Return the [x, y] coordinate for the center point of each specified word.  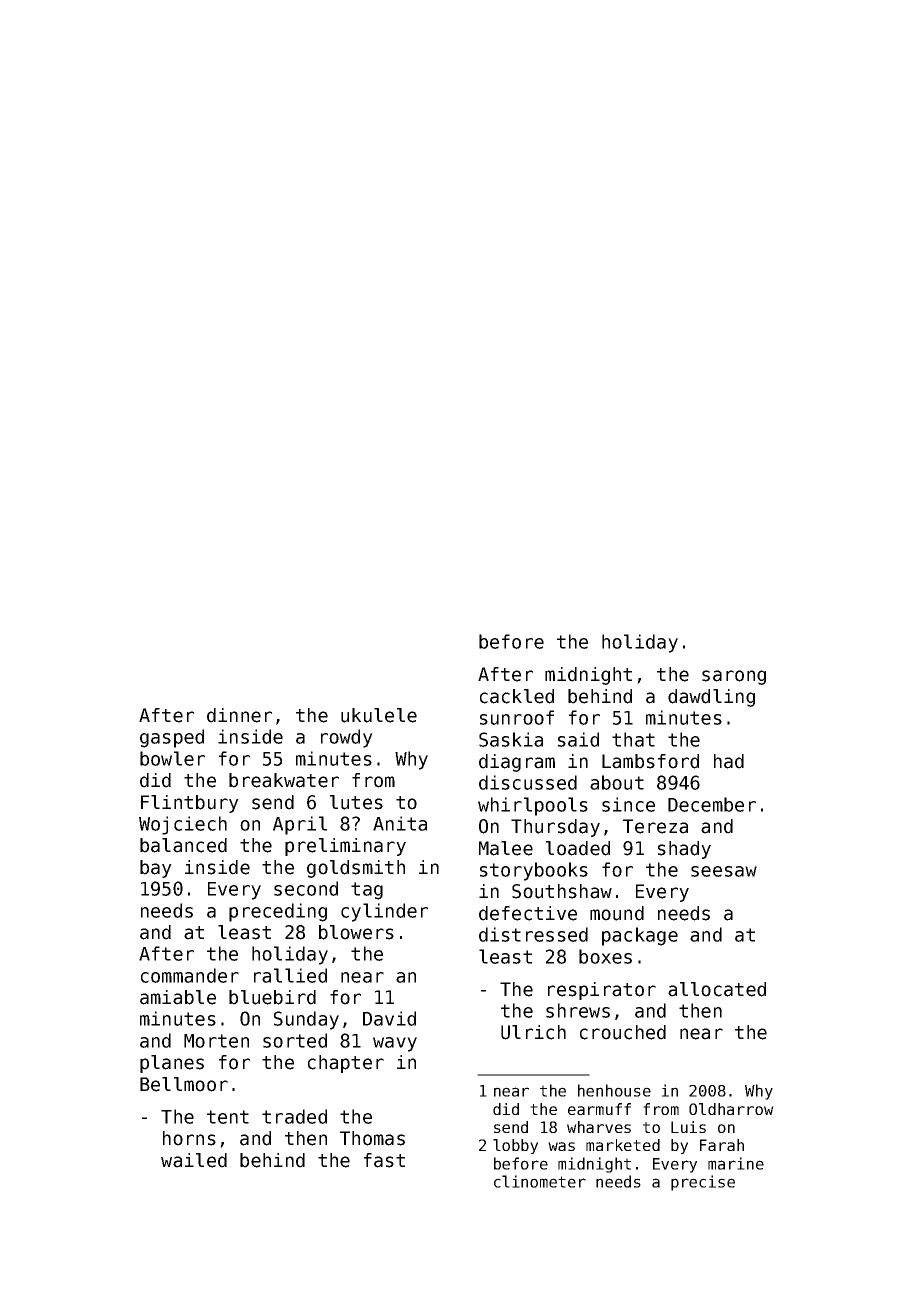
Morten [216, 1041]
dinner [239, 715]
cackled [517, 696]
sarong [734, 677]
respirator [602, 991]
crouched [623, 1032]
